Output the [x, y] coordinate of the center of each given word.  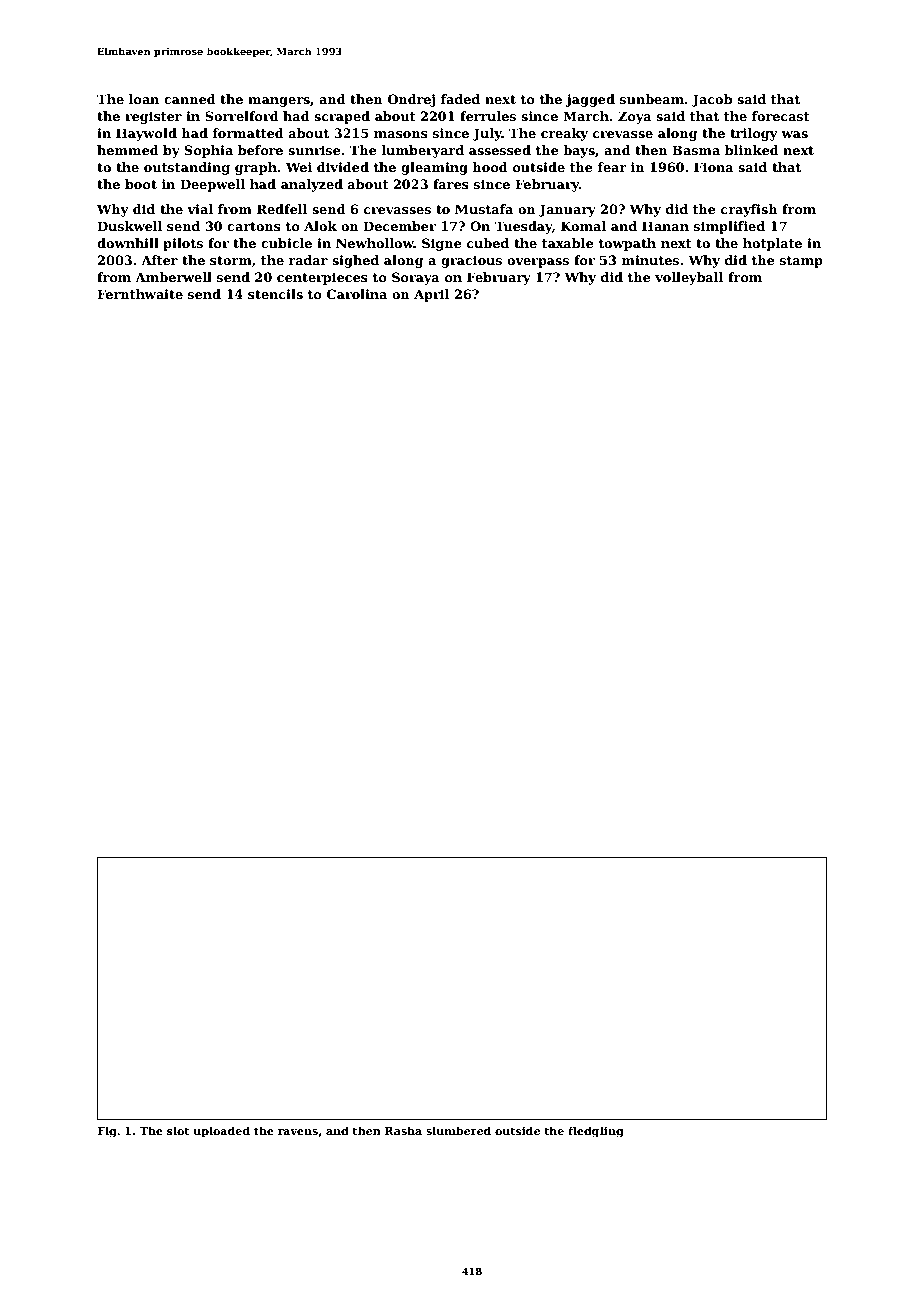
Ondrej [411, 100]
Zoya [635, 117]
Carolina [357, 294]
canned [190, 99]
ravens [298, 1132]
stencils [275, 294]
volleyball [689, 278]
